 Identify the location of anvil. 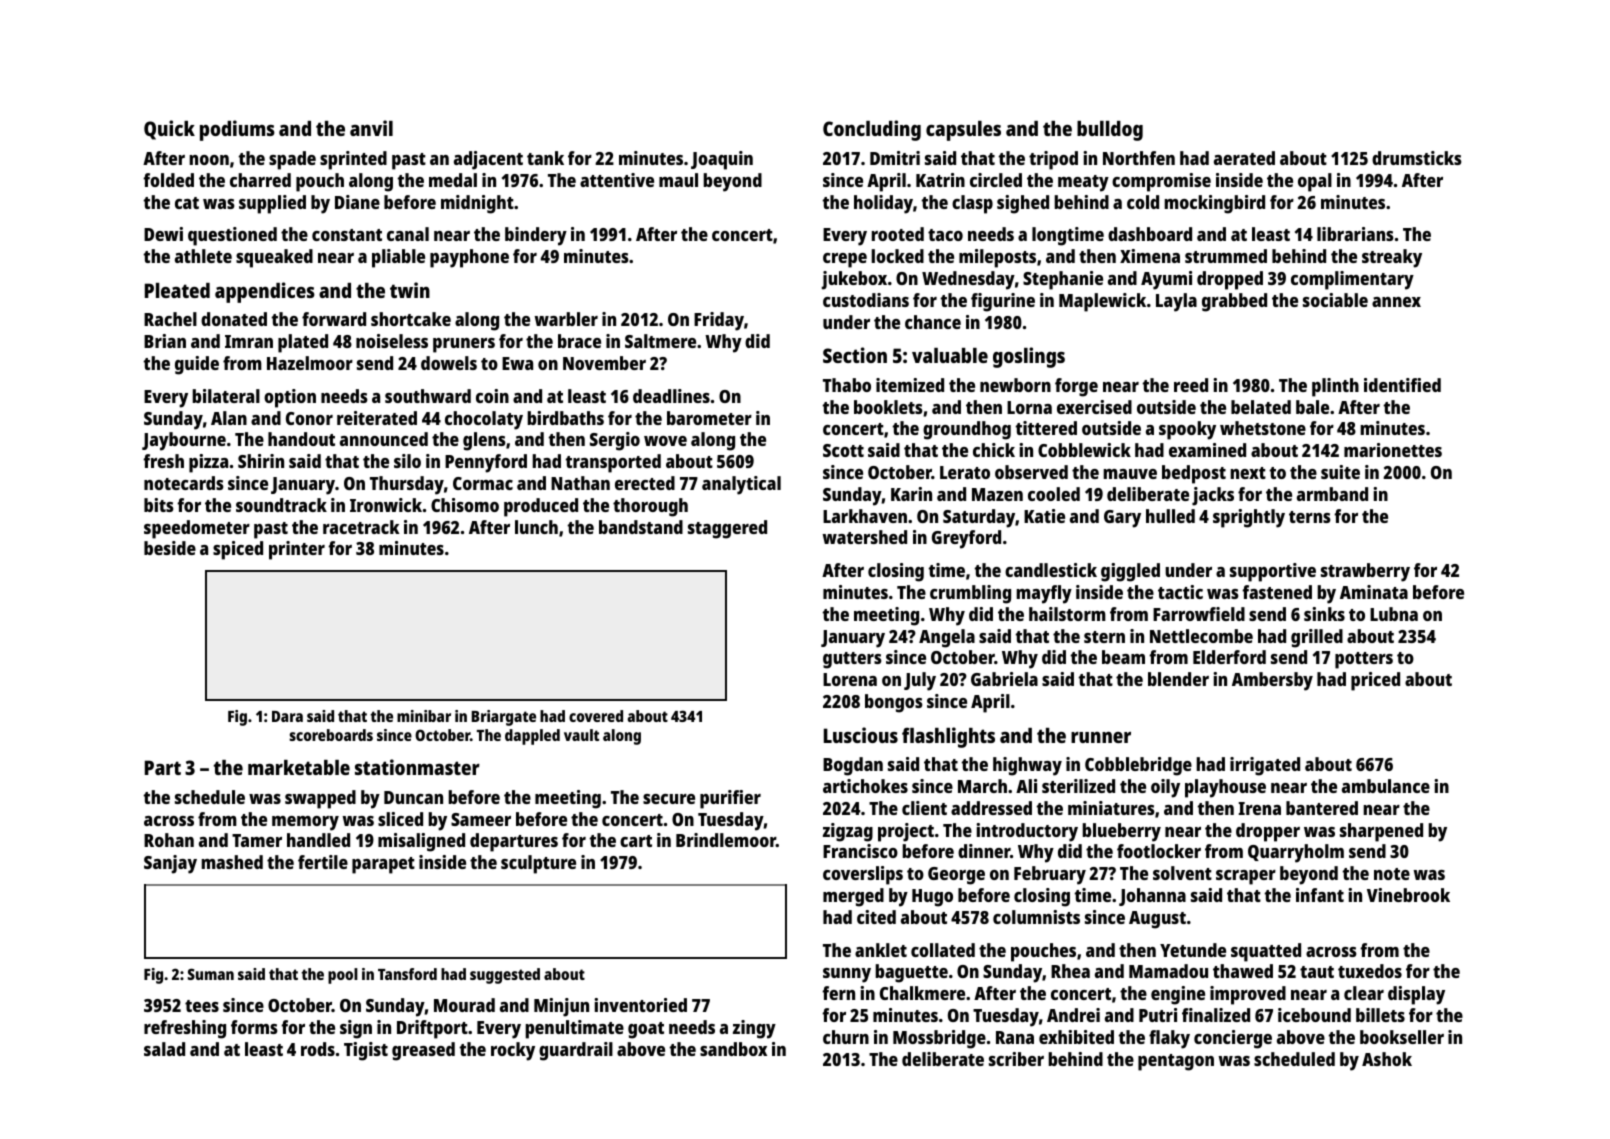
(371, 128).
